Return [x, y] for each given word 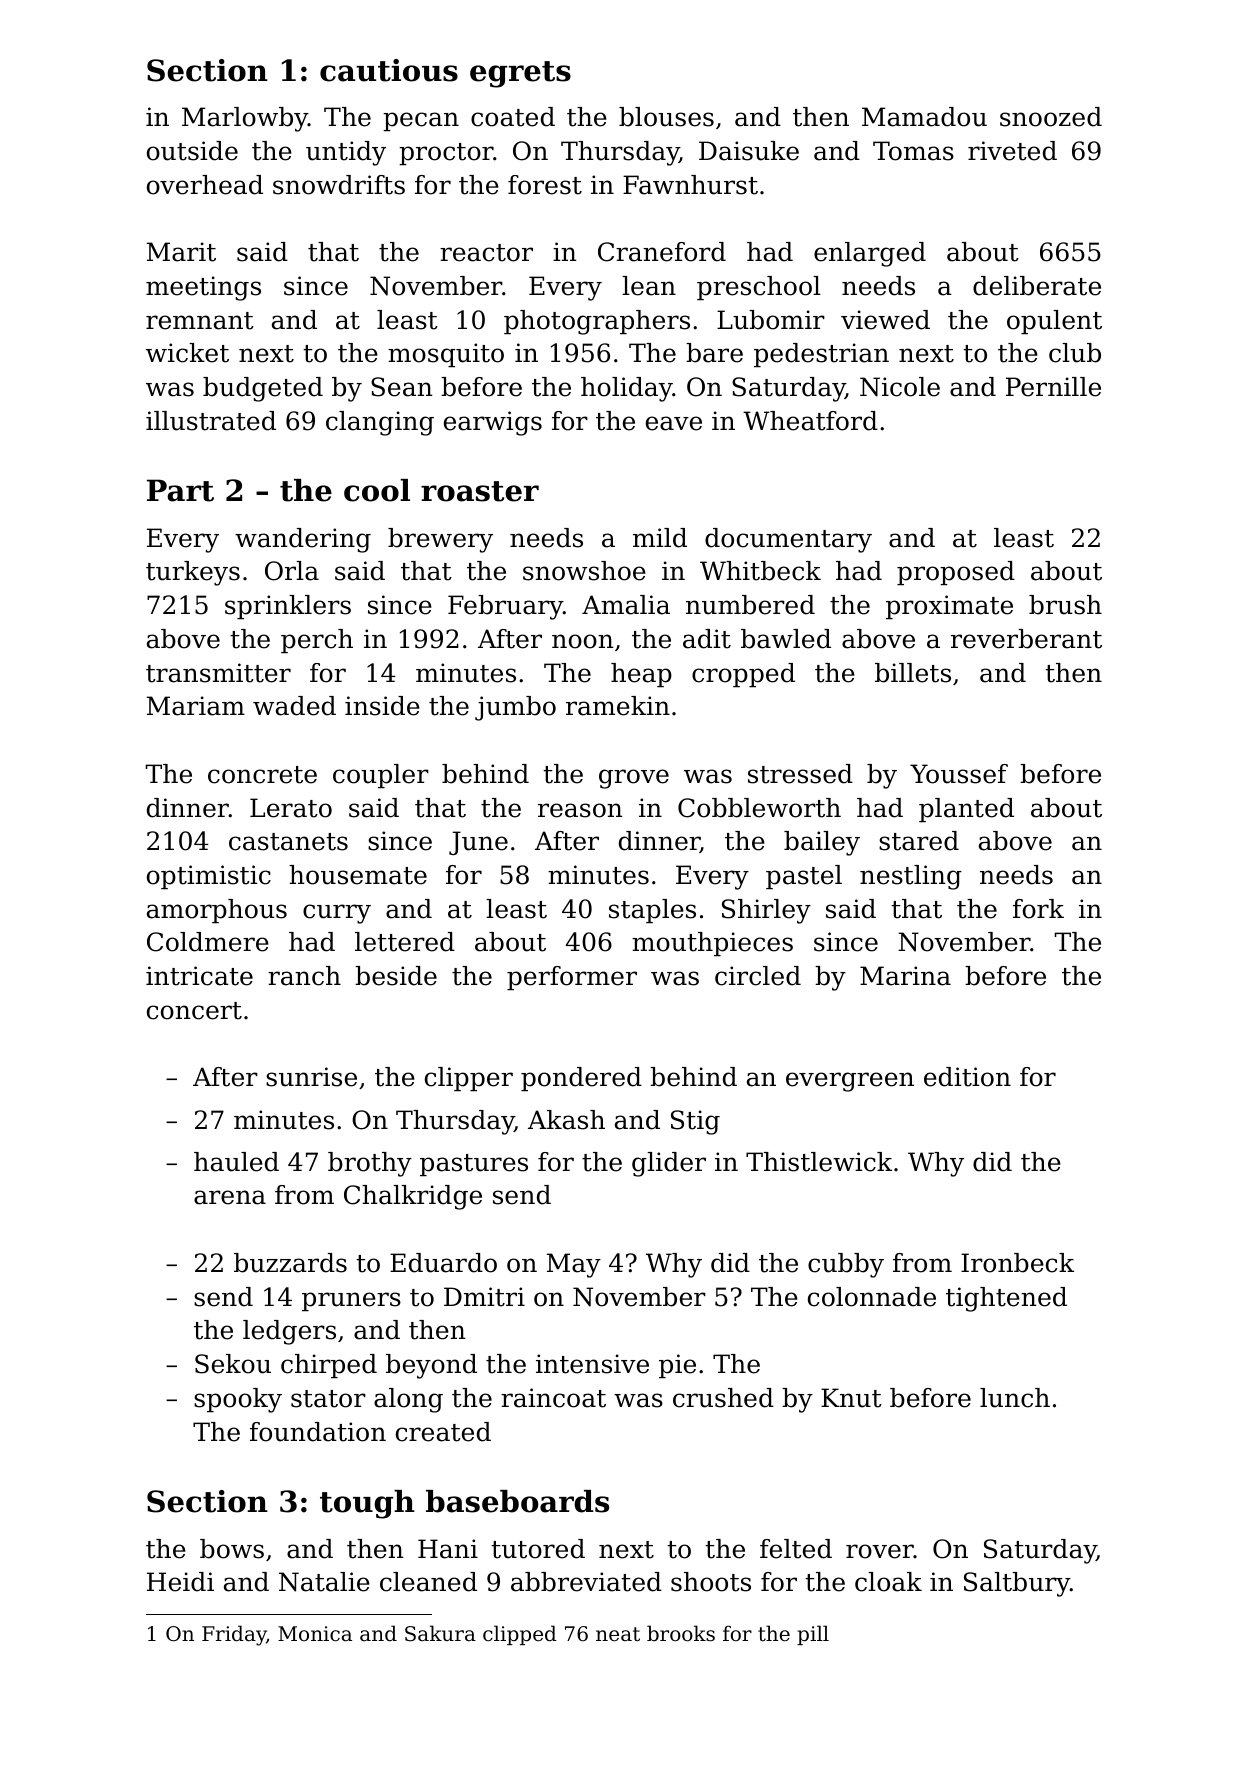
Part [180, 490]
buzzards [290, 1263]
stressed [800, 774]
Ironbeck [1017, 1263]
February [505, 607]
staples [652, 911]
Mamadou [924, 117]
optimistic [209, 877]
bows [232, 1549]
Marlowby [245, 119]
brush [1065, 605]
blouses [666, 117]
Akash [566, 1120]
